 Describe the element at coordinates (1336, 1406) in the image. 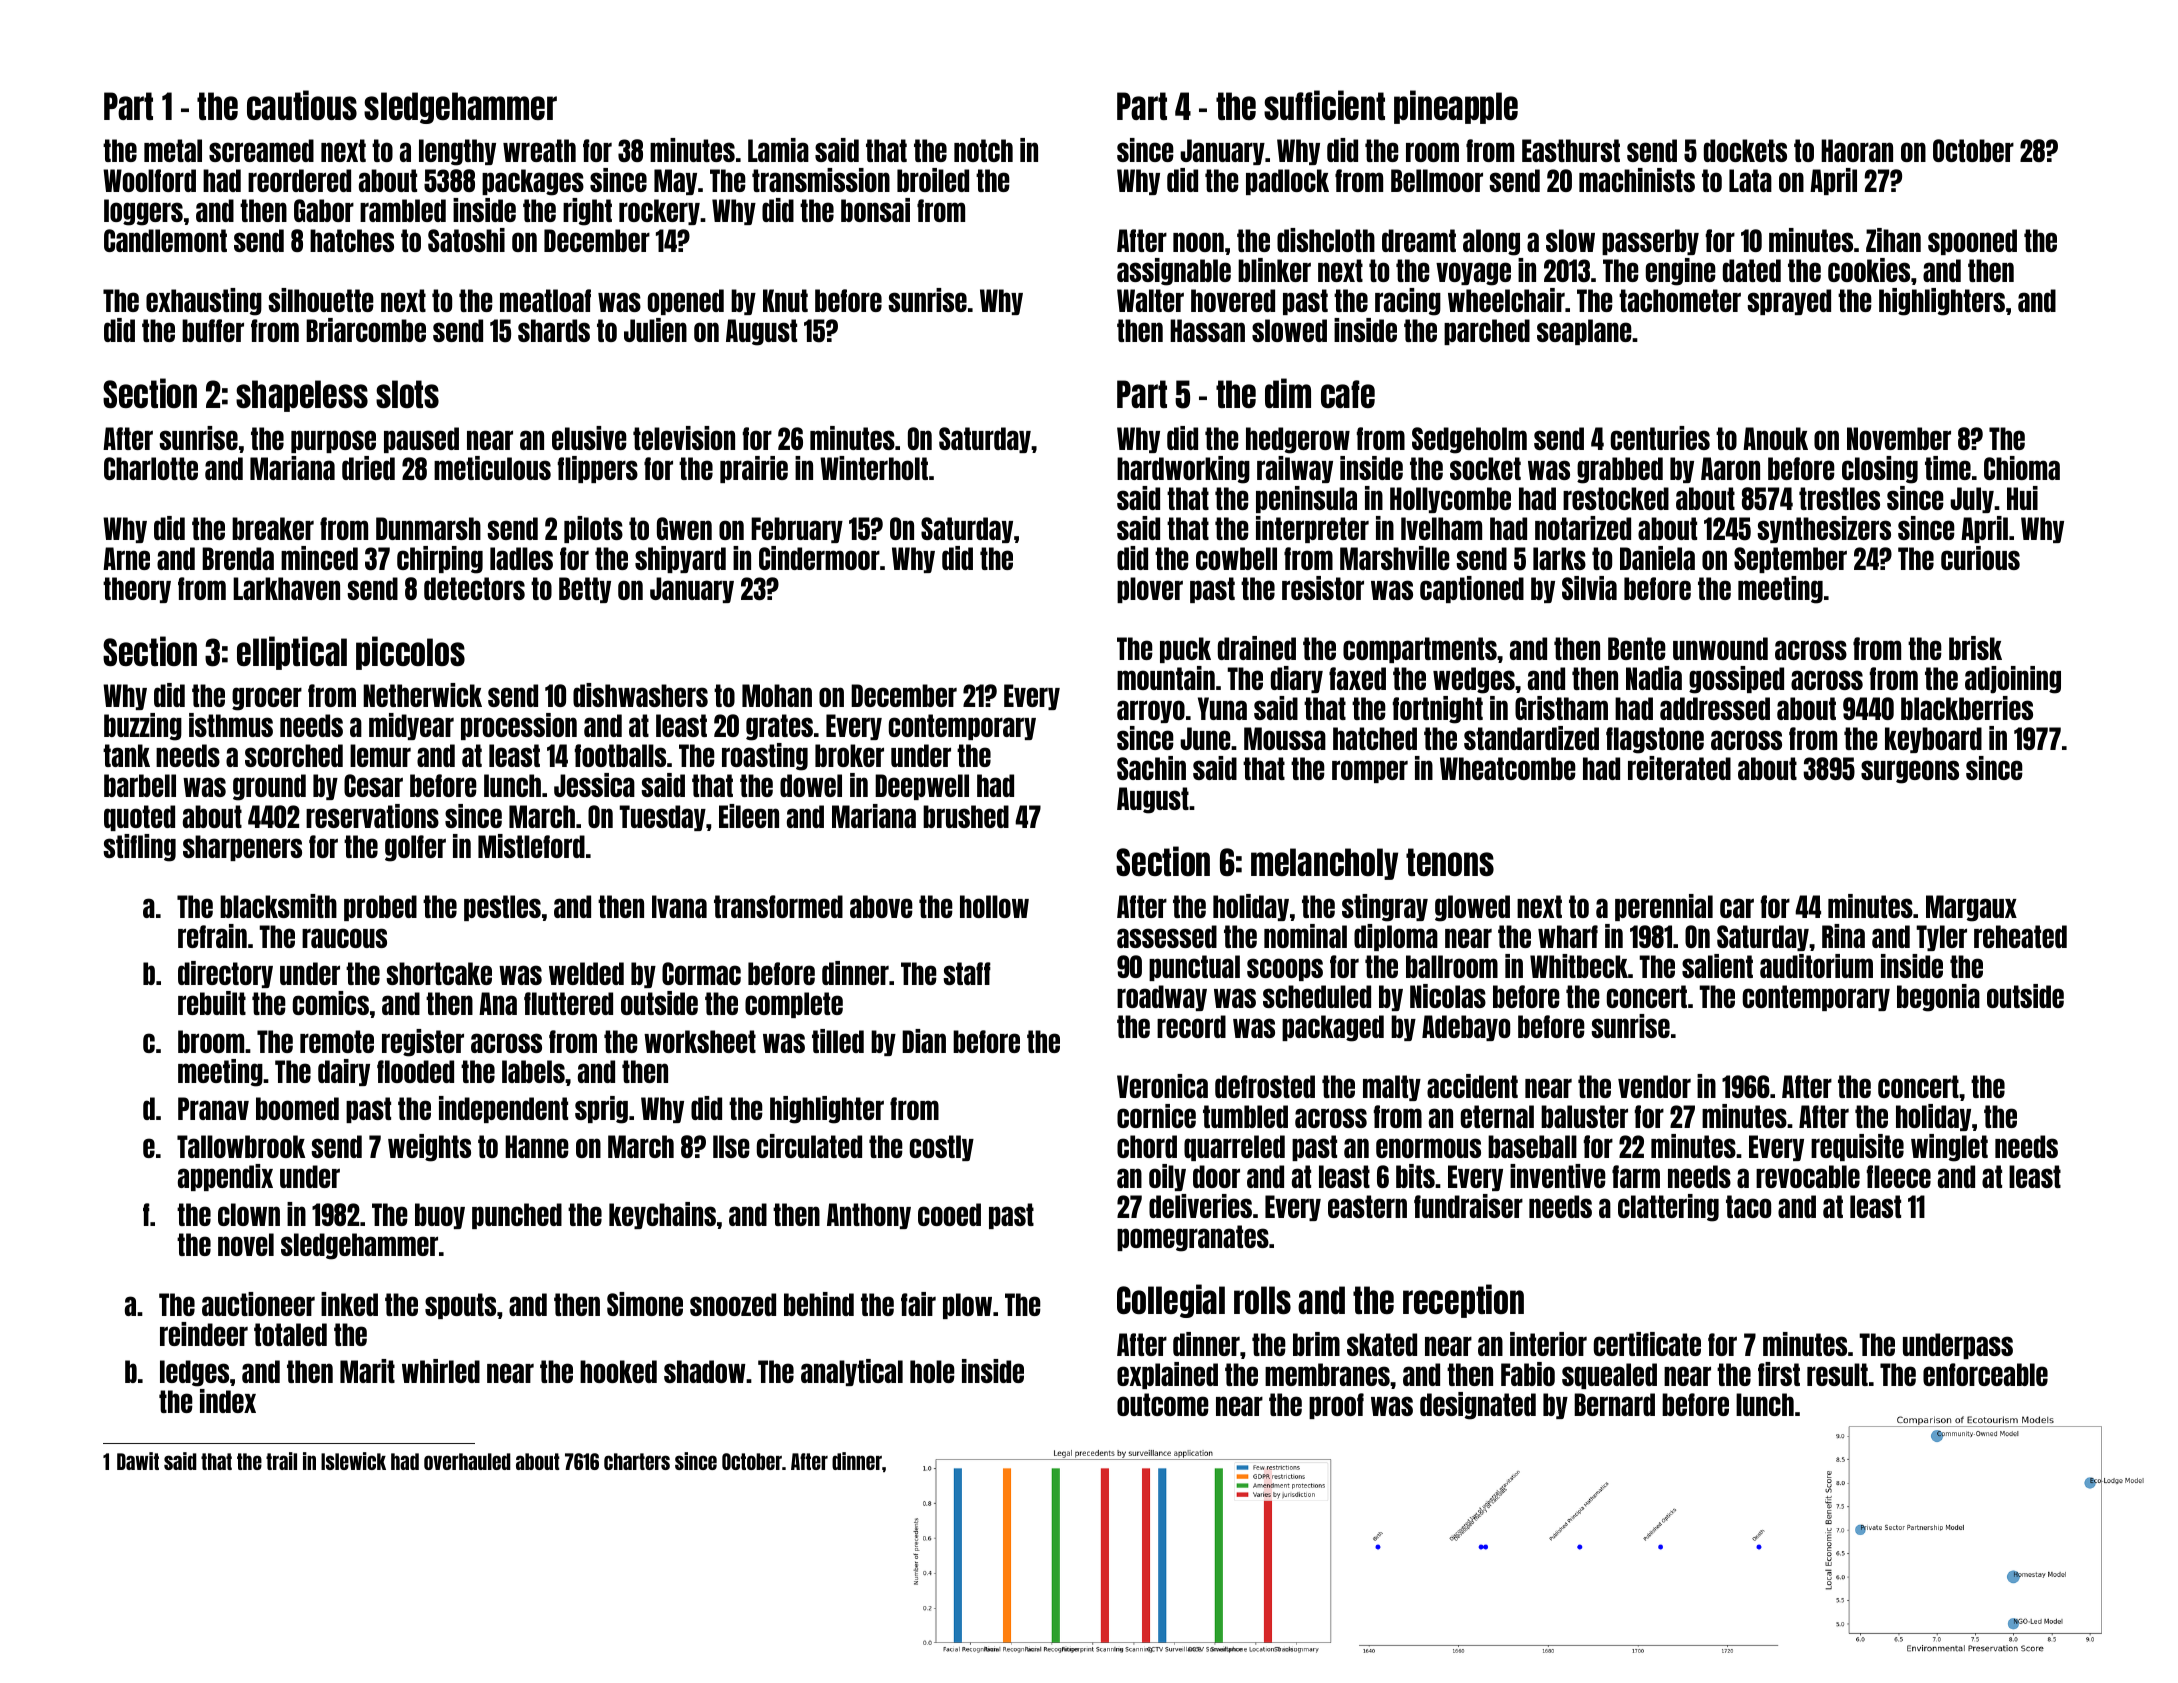

I see `proof` at that location.
